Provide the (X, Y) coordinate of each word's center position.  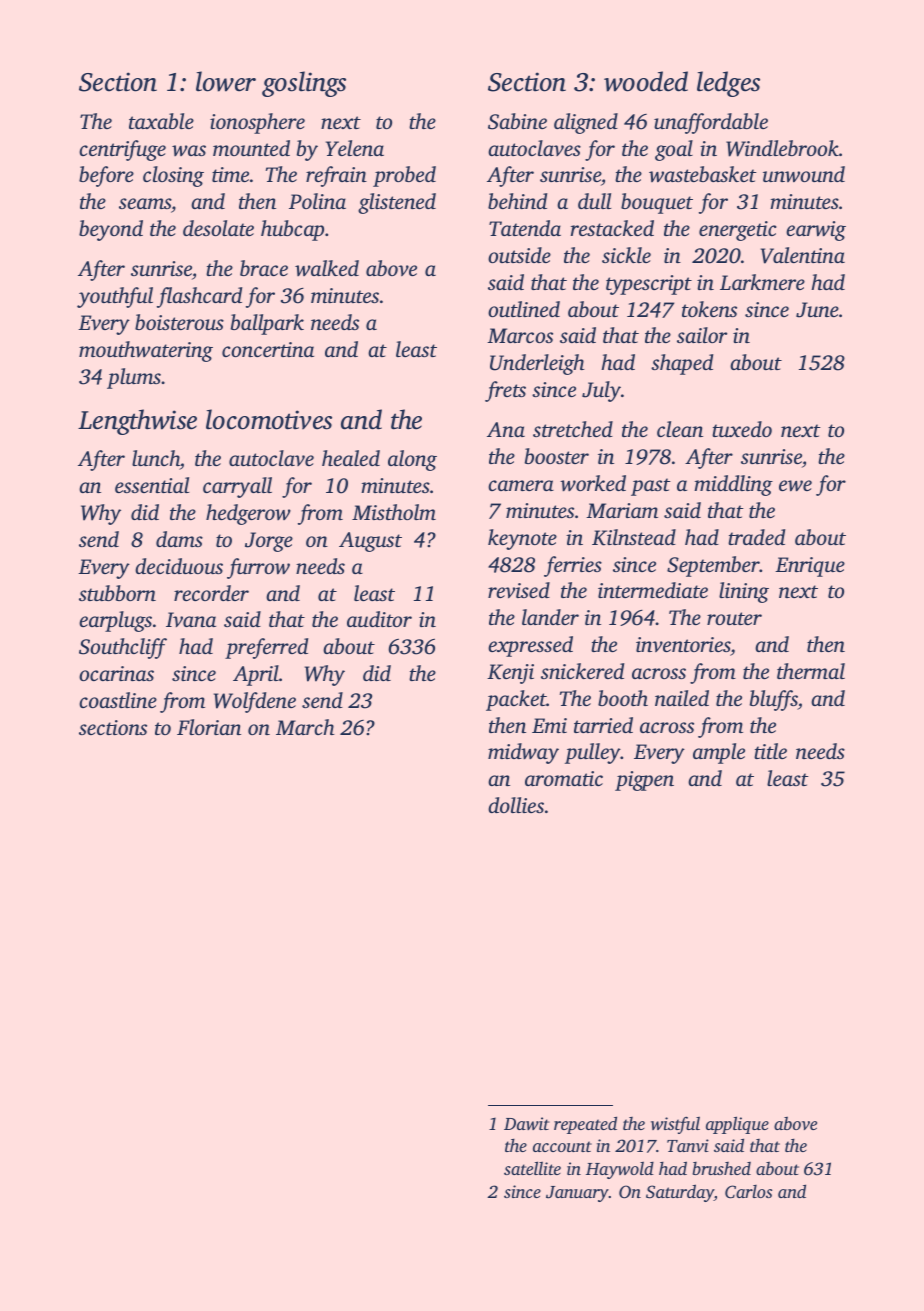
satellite (532, 1168)
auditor (379, 619)
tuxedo (742, 429)
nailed (682, 698)
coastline (118, 700)
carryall (237, 487)
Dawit (526, 1123)
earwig (816, 231)
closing (173, 176)
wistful (675, 1125)
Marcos (520, 335)
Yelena (355, 148)
